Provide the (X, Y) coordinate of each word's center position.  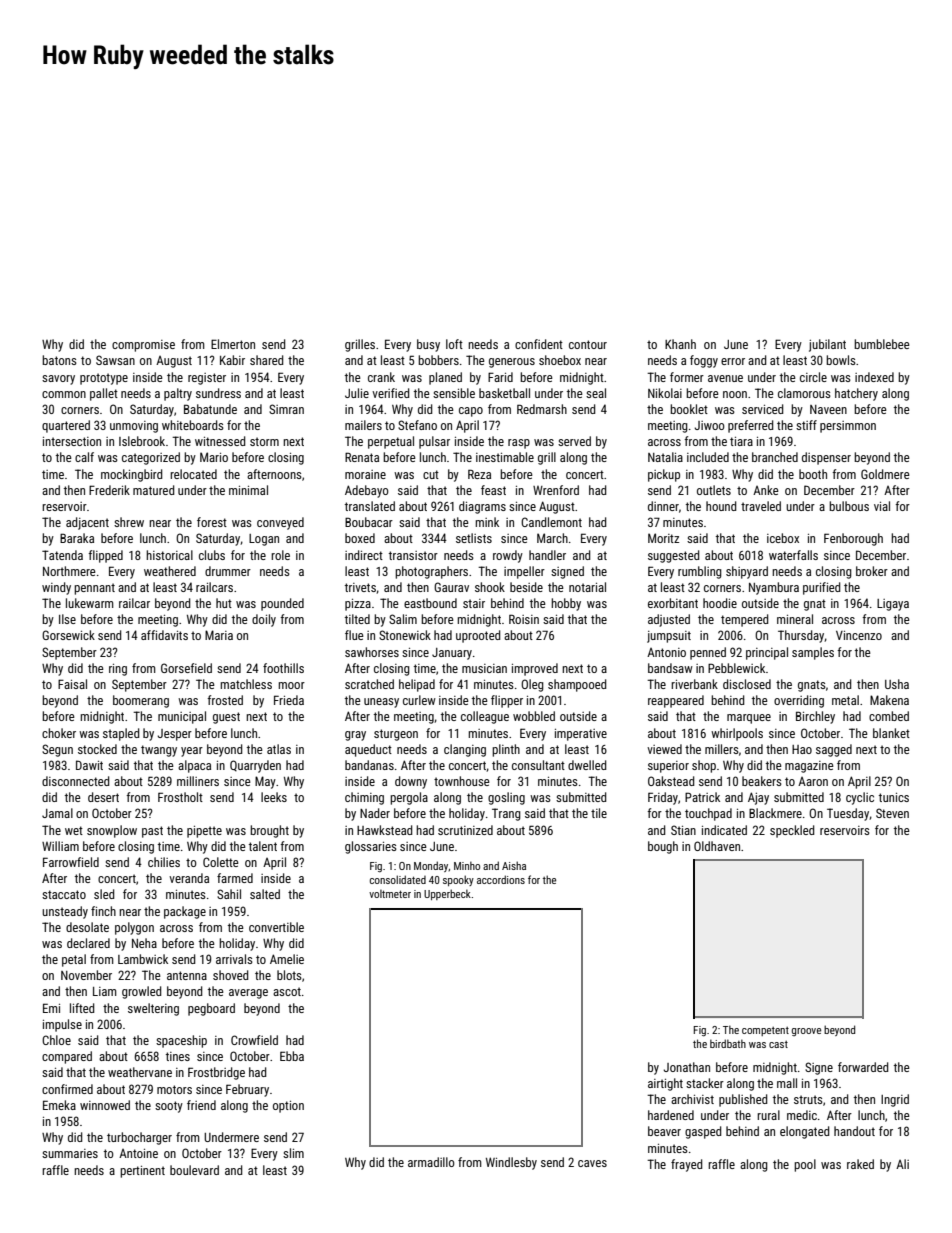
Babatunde (210, 409)
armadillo (431, 1162)
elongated (805, 1132)
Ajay (758, 798)
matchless (246, 684)
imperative (581, 735)
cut (431, 474)
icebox (783, 538)
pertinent (142, 1172)
